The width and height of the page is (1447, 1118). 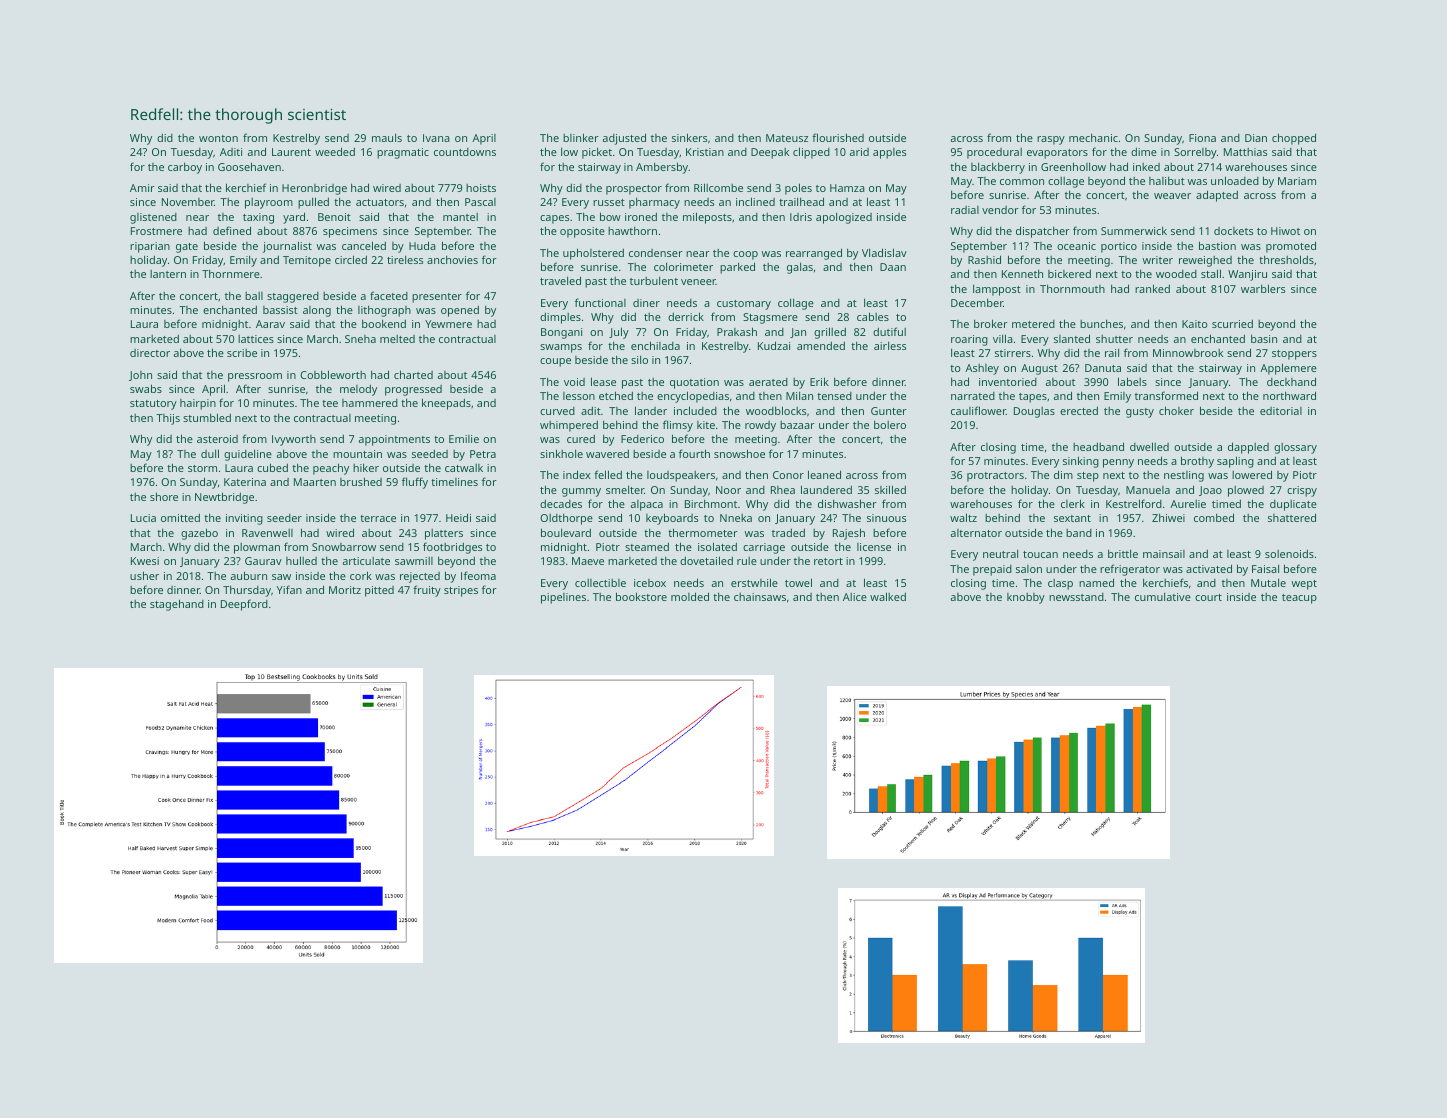 I want to click on lamppost, so click(x=997, y=290).
